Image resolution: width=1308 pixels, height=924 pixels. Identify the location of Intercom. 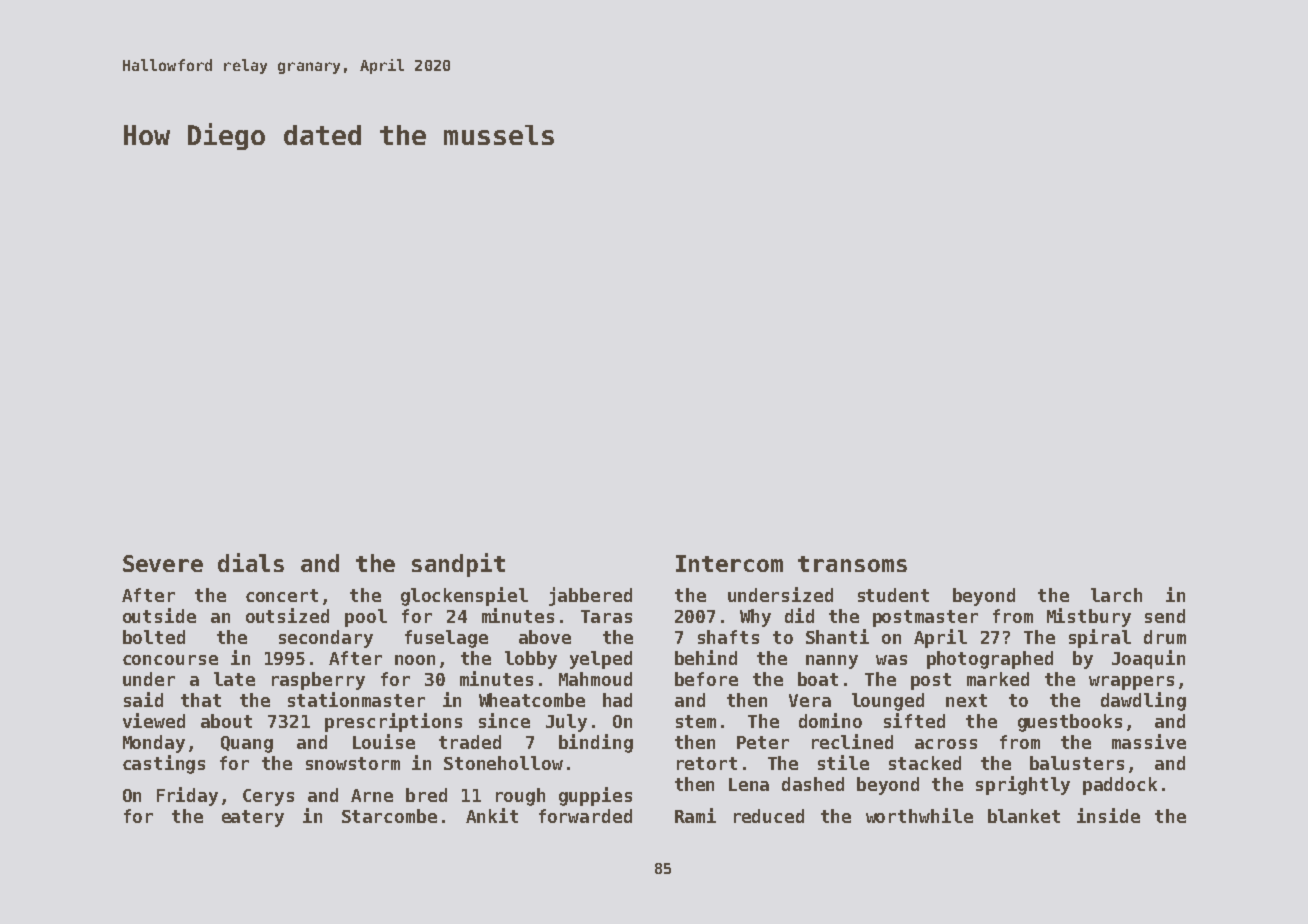
(729, 563).
